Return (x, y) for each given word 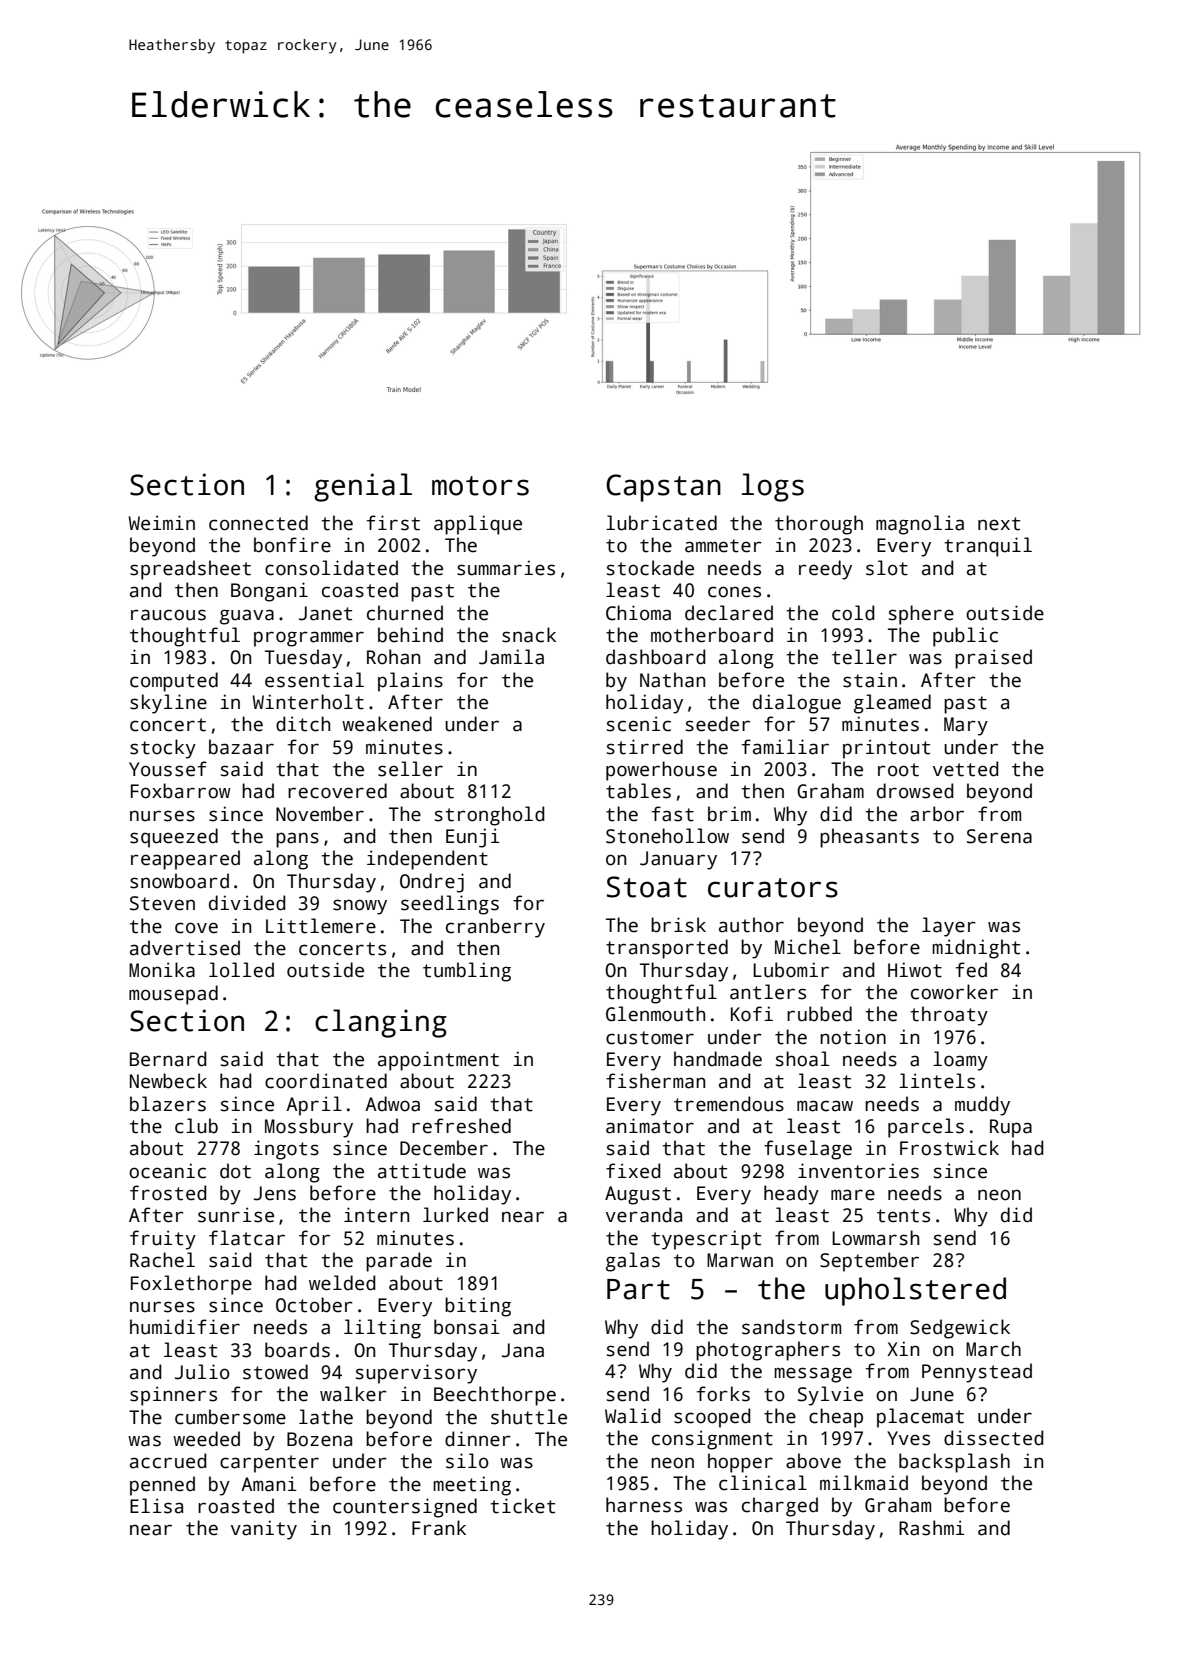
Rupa (1011, 1128)
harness (644, 1505)
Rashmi (932, 1528)
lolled (241, 970)
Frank (439, 1528)
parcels (926, 1128)
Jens (275, 1193)
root (898, 770)
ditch (303, 724)
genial (363, 487)
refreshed (461, 1126)
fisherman (655, 1081)
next (999, 524)
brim (729, 814)
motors (480, 486)
